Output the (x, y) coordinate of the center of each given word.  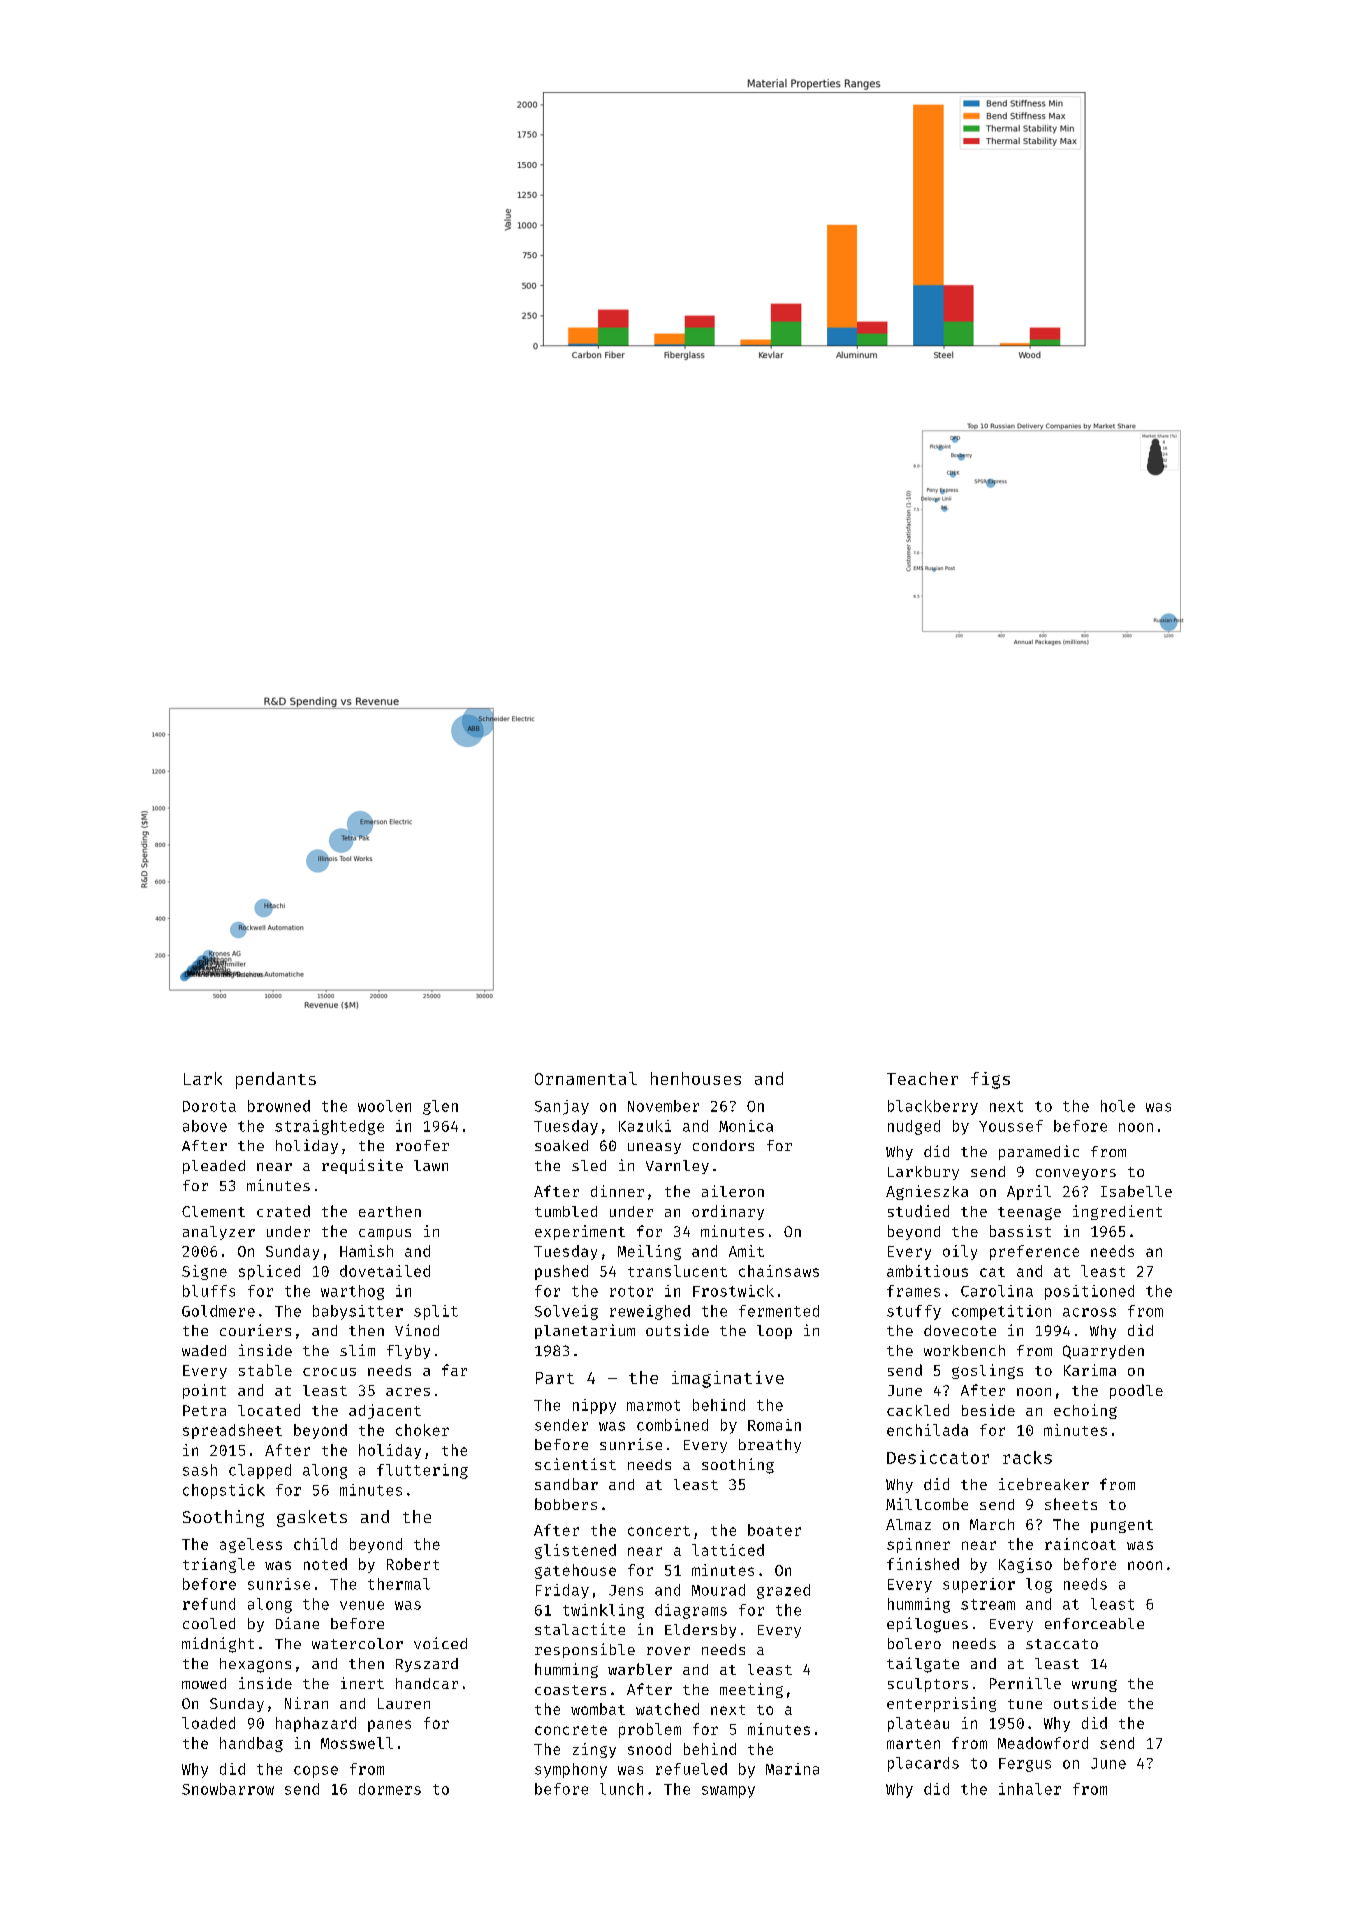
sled (589, 1165)
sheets (1071, 1504)
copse (316, 1772)
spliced (269, 1272)
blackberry (933, 1107)
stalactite (580, 1629)
